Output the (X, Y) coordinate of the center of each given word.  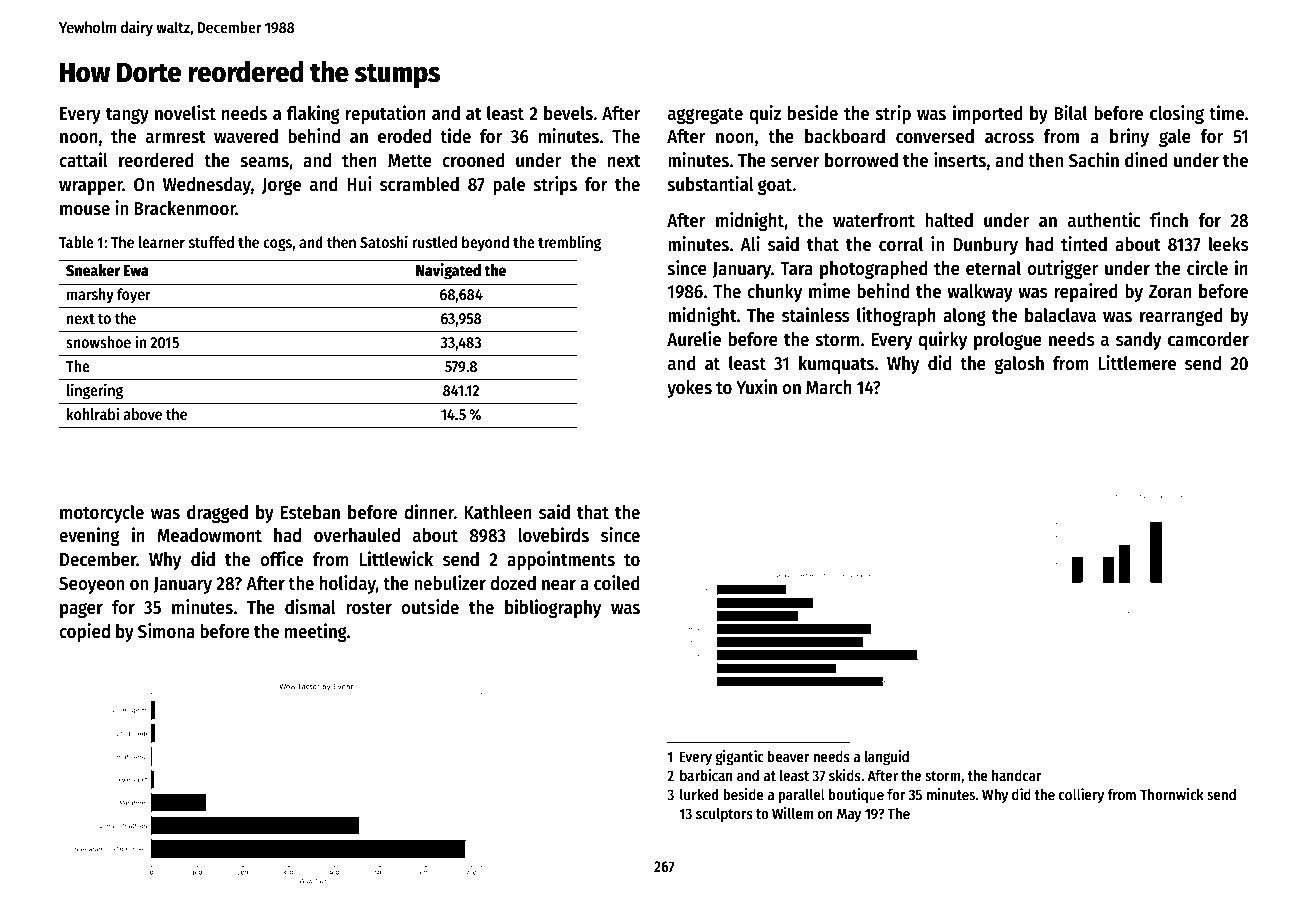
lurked (699, 794)
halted (949, 220)
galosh (1019, 365)
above (142, 414)
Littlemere (1137, 363)
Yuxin (756, 387)
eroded (404, 136)
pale (509, 186)
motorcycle (102, 514)
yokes (689, 389)
